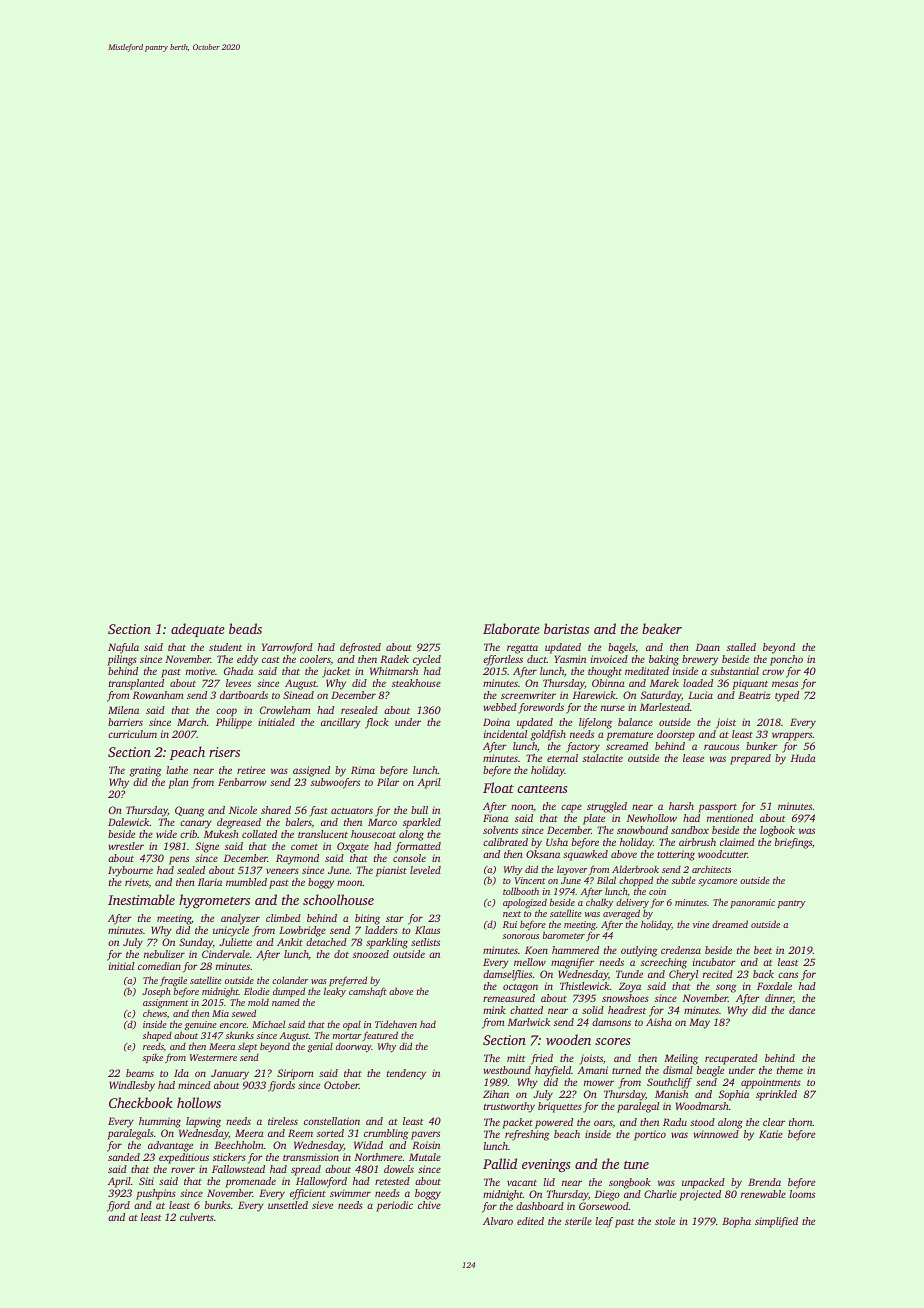  Describe the element at coordinates (360, 648) in the image. I see `defrosted` at that location.
